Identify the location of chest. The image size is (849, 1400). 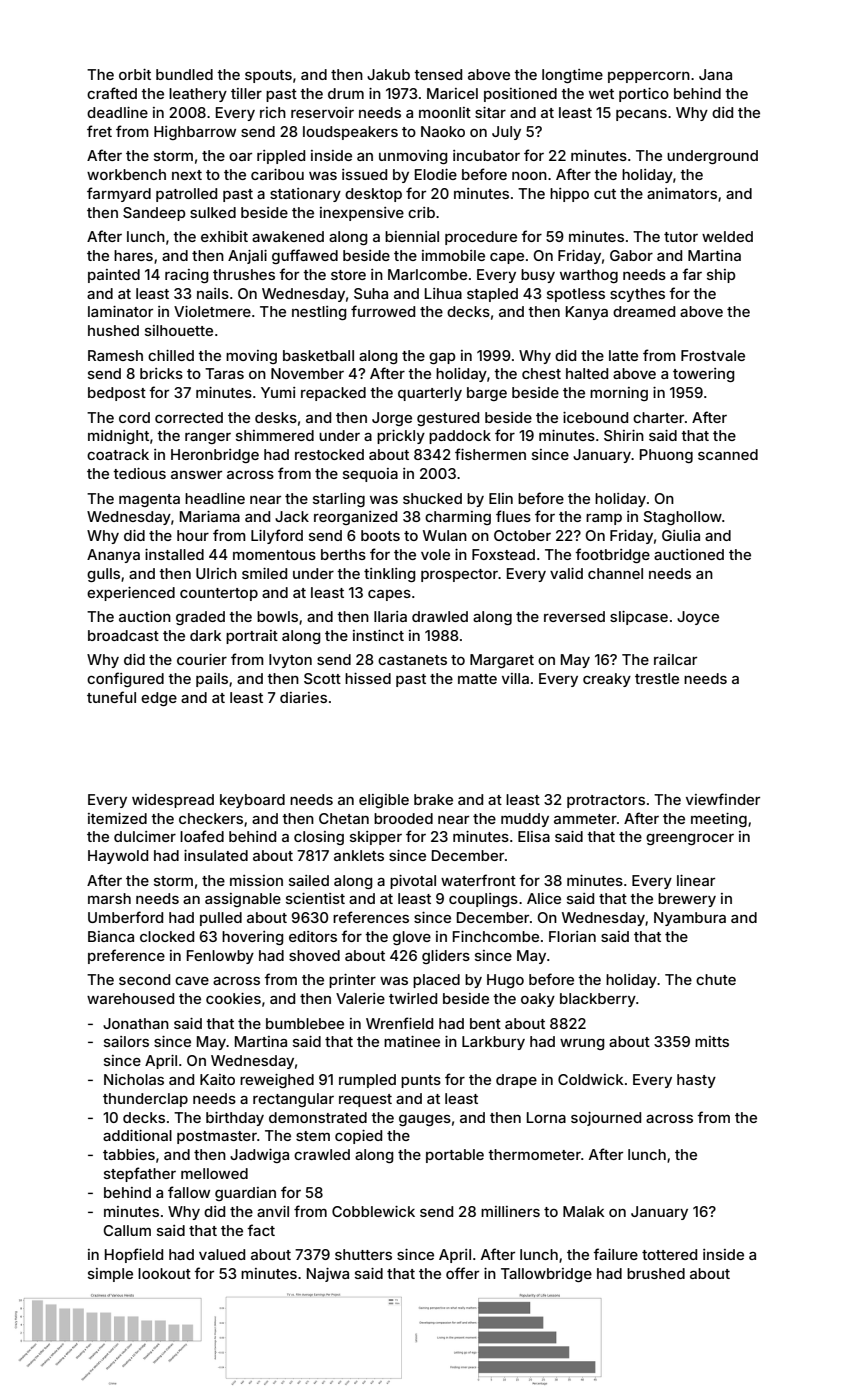
(541, 373).
